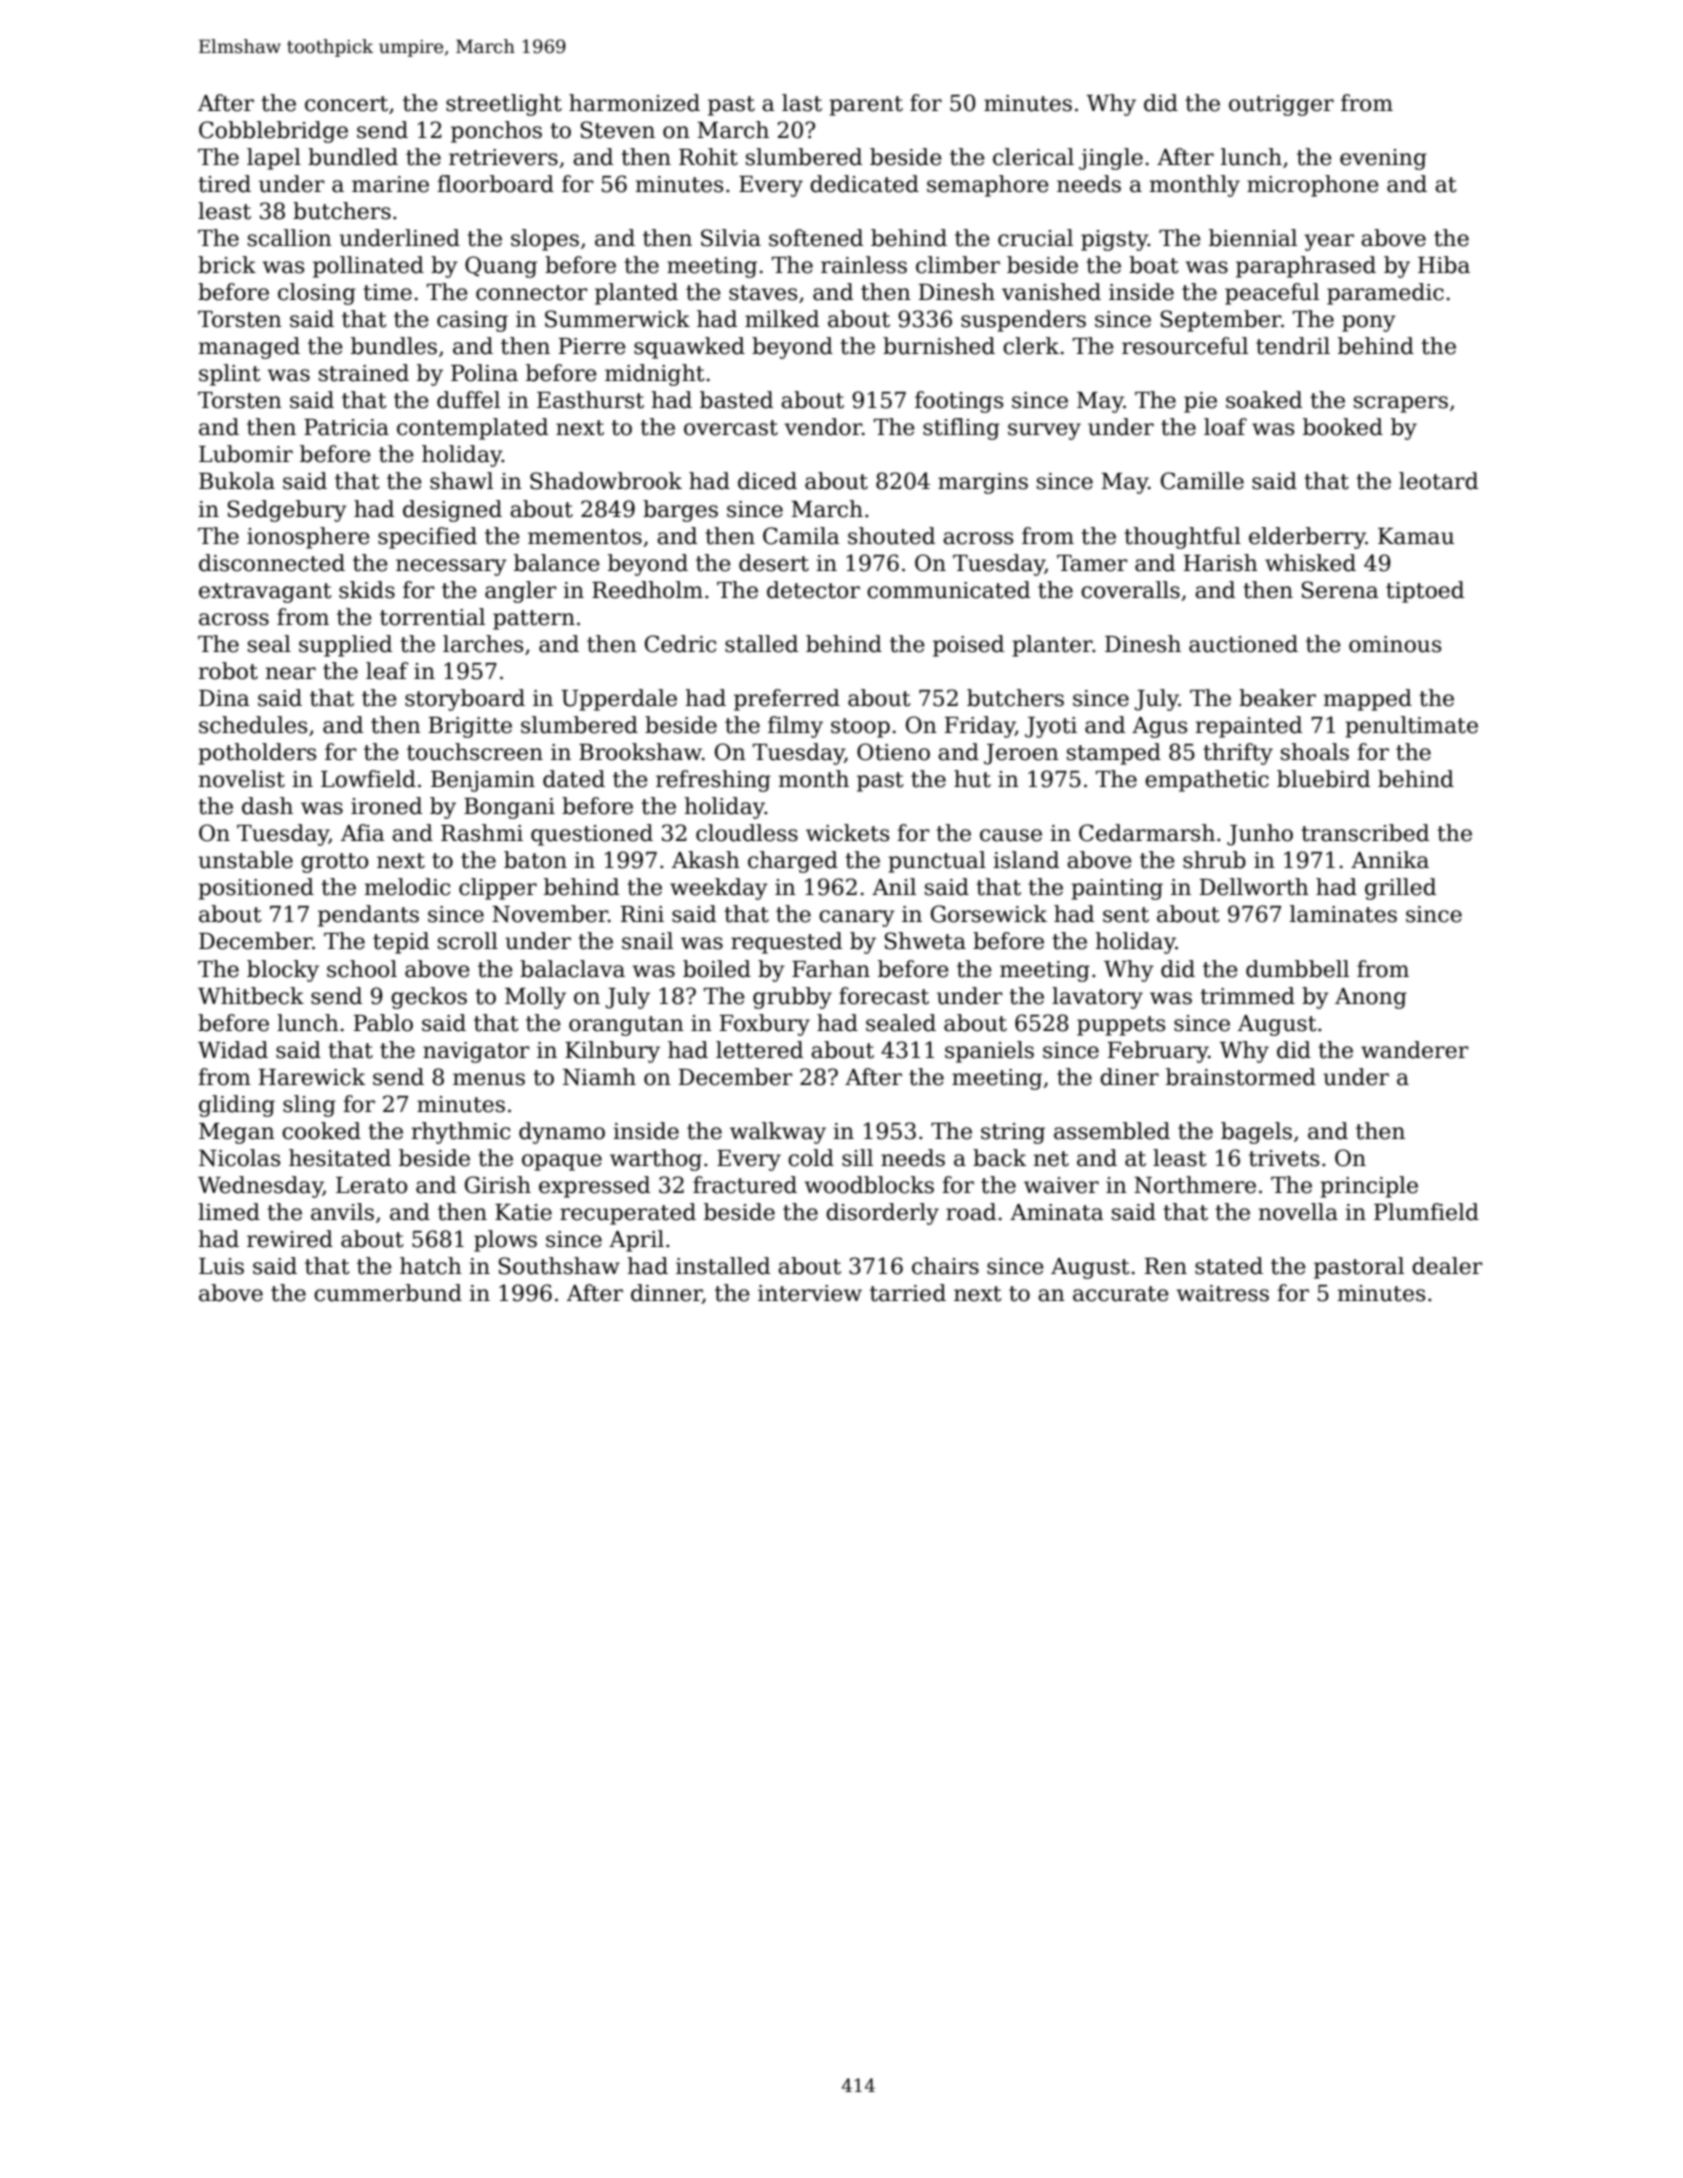 The image size is (1683, 2178). What do you see at coordinates (1011, 835) in the document?
I see `cause` at bounding box center [1011, 835].
